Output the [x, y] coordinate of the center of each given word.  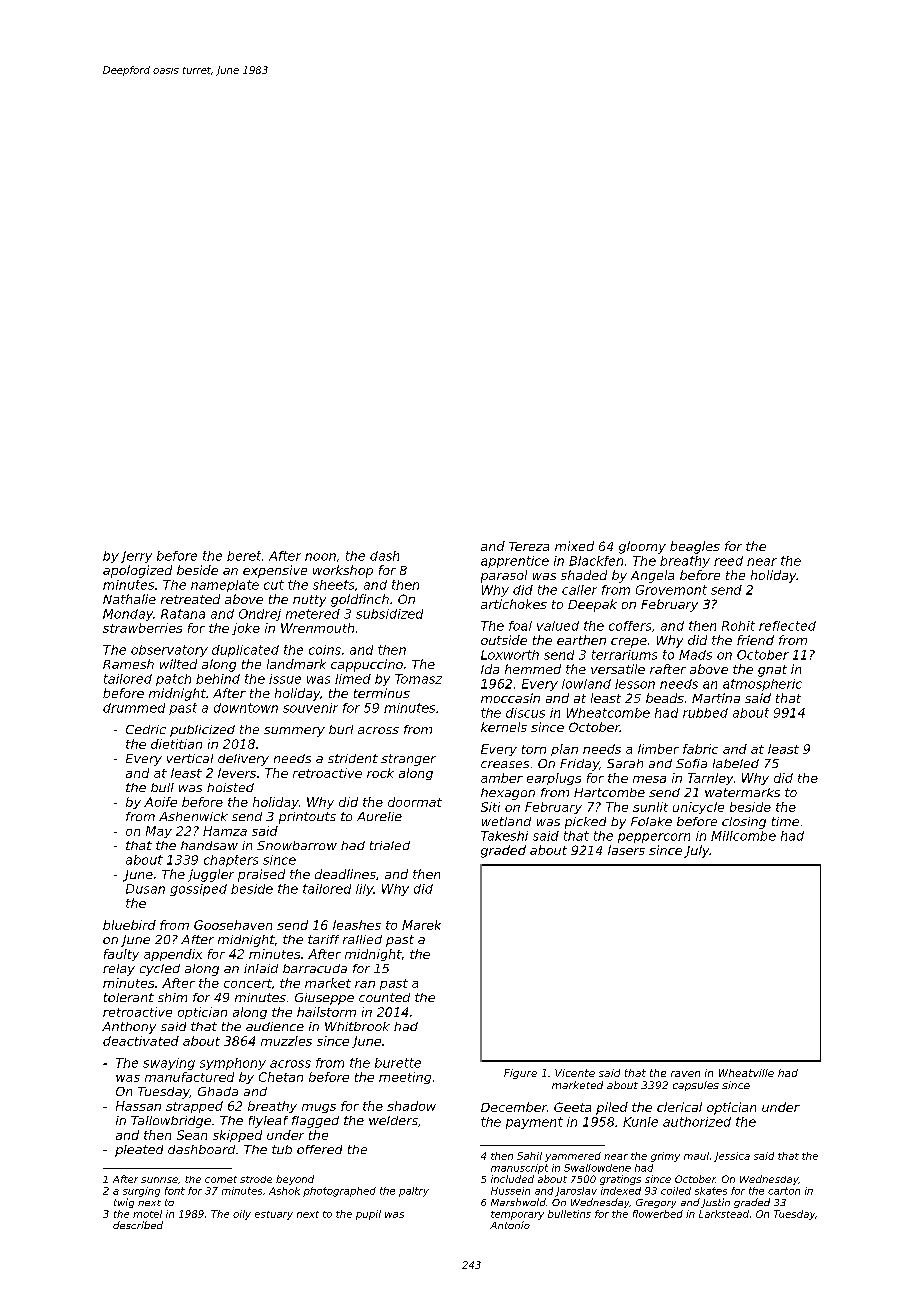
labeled [736, 763]
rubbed [705, 713]
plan [564, 750]
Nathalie [129, 599]
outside [504, 640]
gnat [772, 671]
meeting [405, 1078]
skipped [237, 1136]
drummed [134, 708]
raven [685, 1074]
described [138, 1225]
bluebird [129, 925]
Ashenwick [193, 816]
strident [353, 758]
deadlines [345, 874]
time [785, 821]
